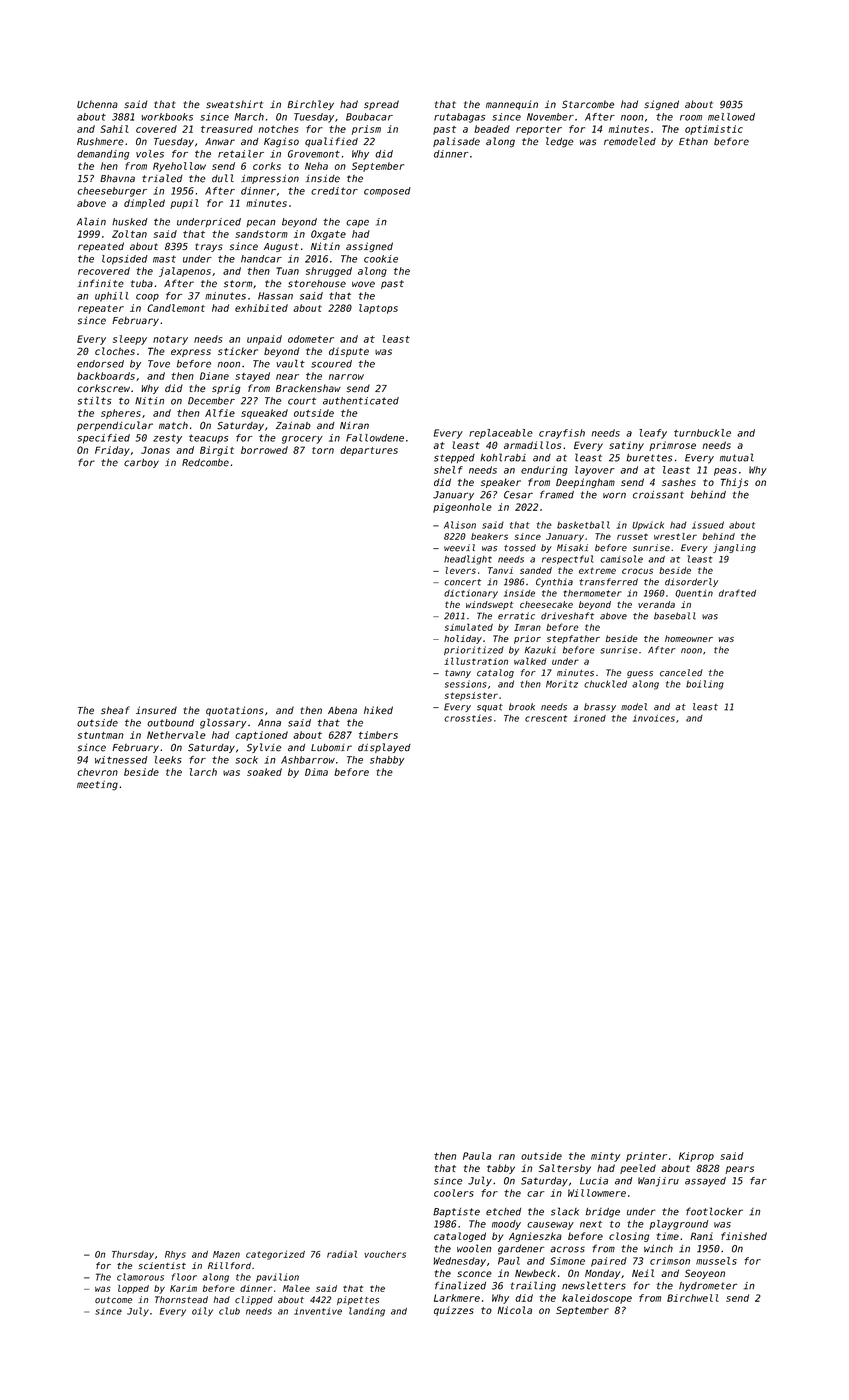  What do you see at coordinates (381, 259) in the page?
I see `cookie` at bounding box center [381, 259].
